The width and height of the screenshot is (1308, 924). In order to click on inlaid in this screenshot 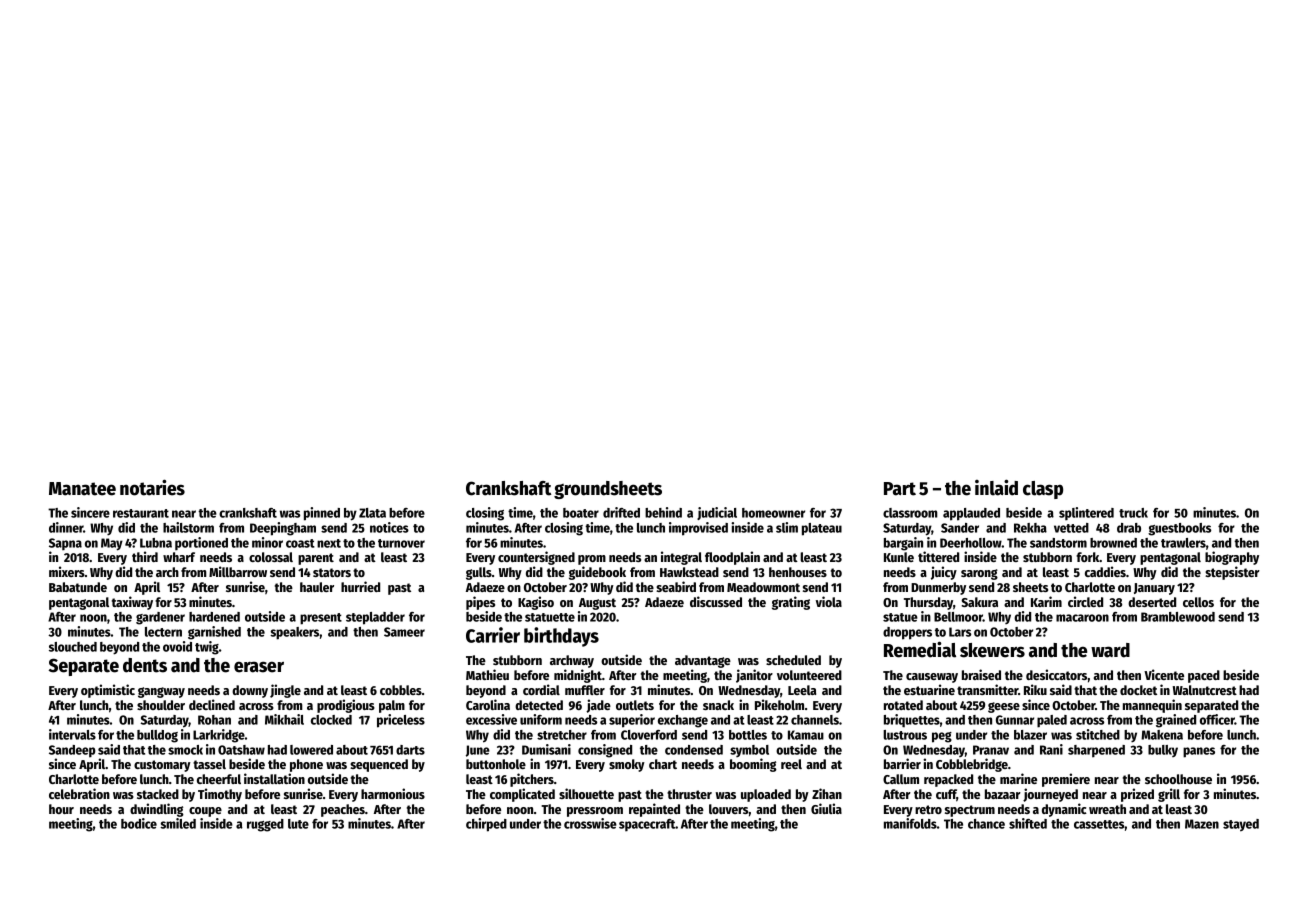, I will do `click(996, 487)`.
